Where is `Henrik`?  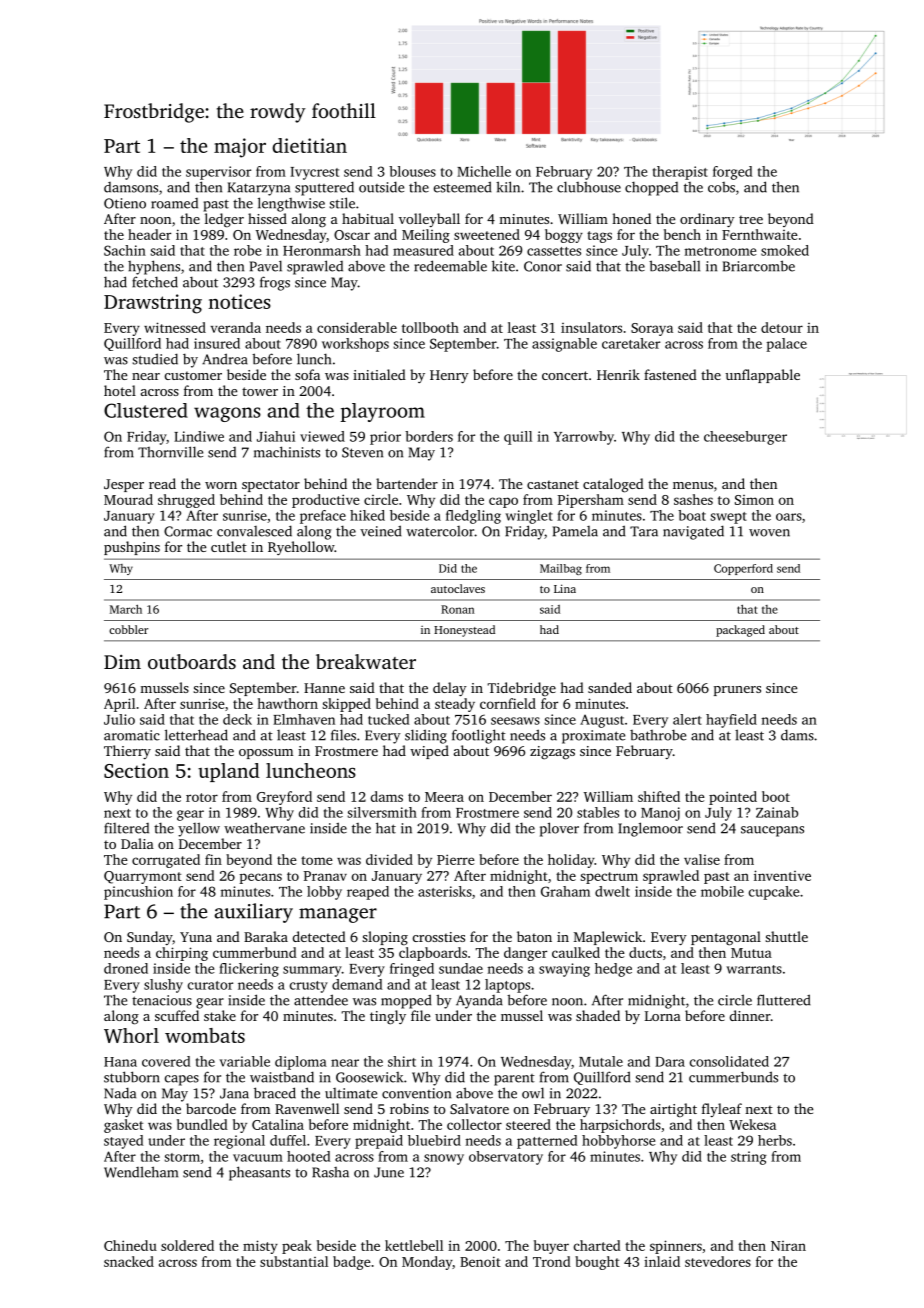
Henrik is located at coordinates (618, 374).
